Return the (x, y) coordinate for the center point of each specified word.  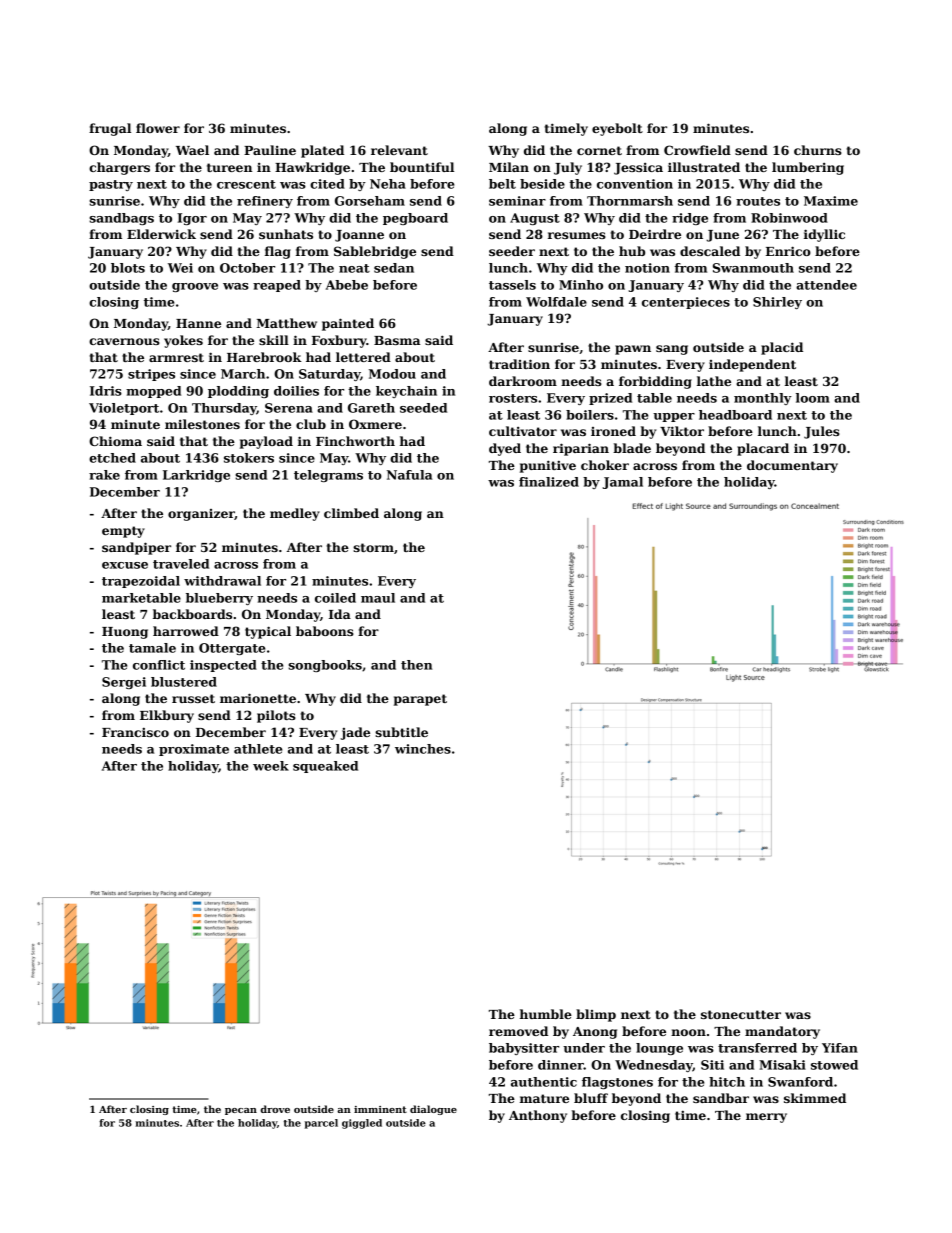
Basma (397, 340)
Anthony (538, 1116)
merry (766, 1118)
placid (782, 348)
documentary (792, 466)
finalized (549, 482)
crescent (246, 184)
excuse (125, 565)
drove (275, 1109)
